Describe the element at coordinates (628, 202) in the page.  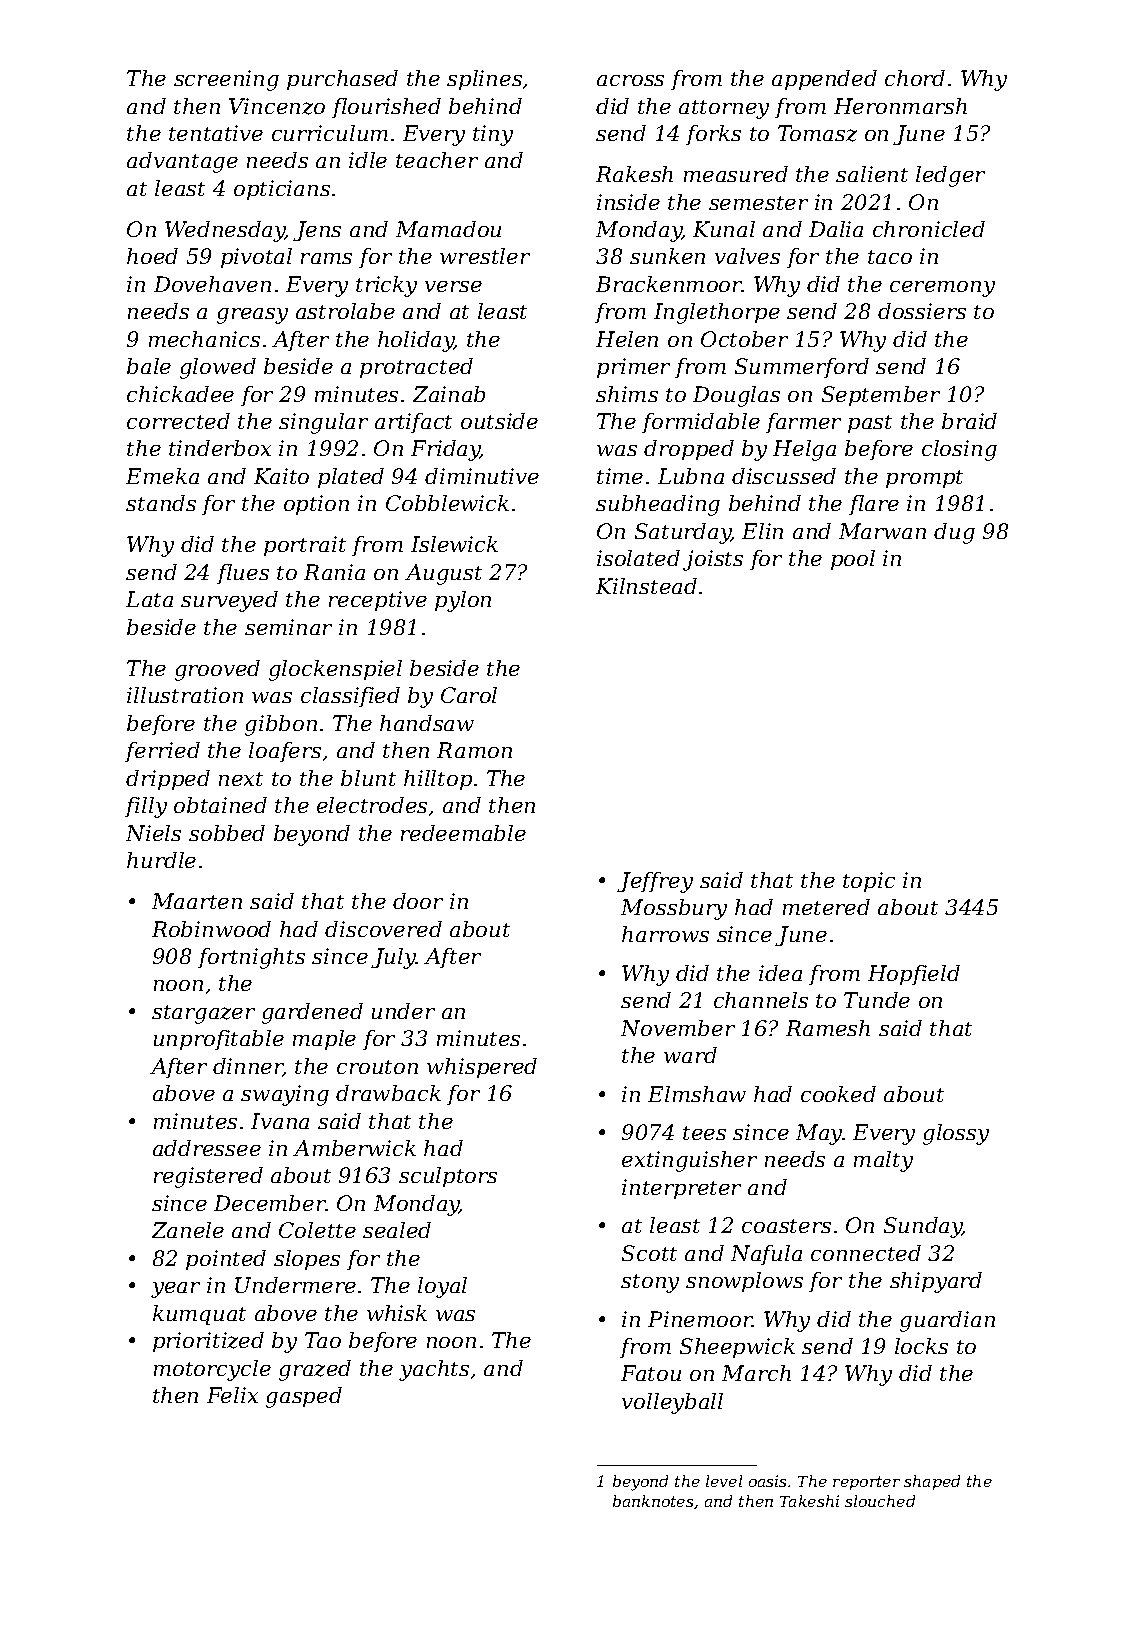
I see `inside` at that location.
